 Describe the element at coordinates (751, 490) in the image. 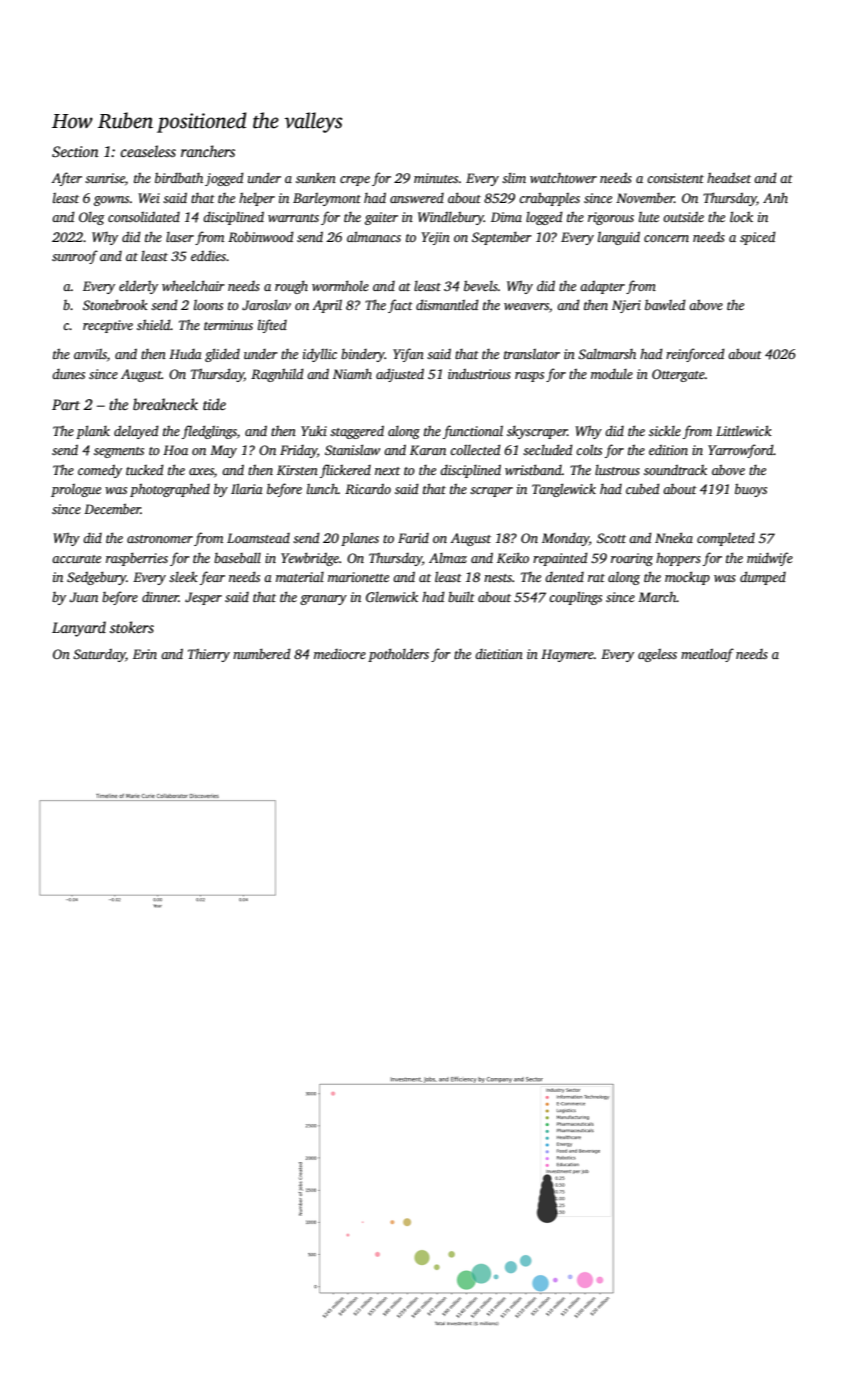

I see `buoys` at that location.
